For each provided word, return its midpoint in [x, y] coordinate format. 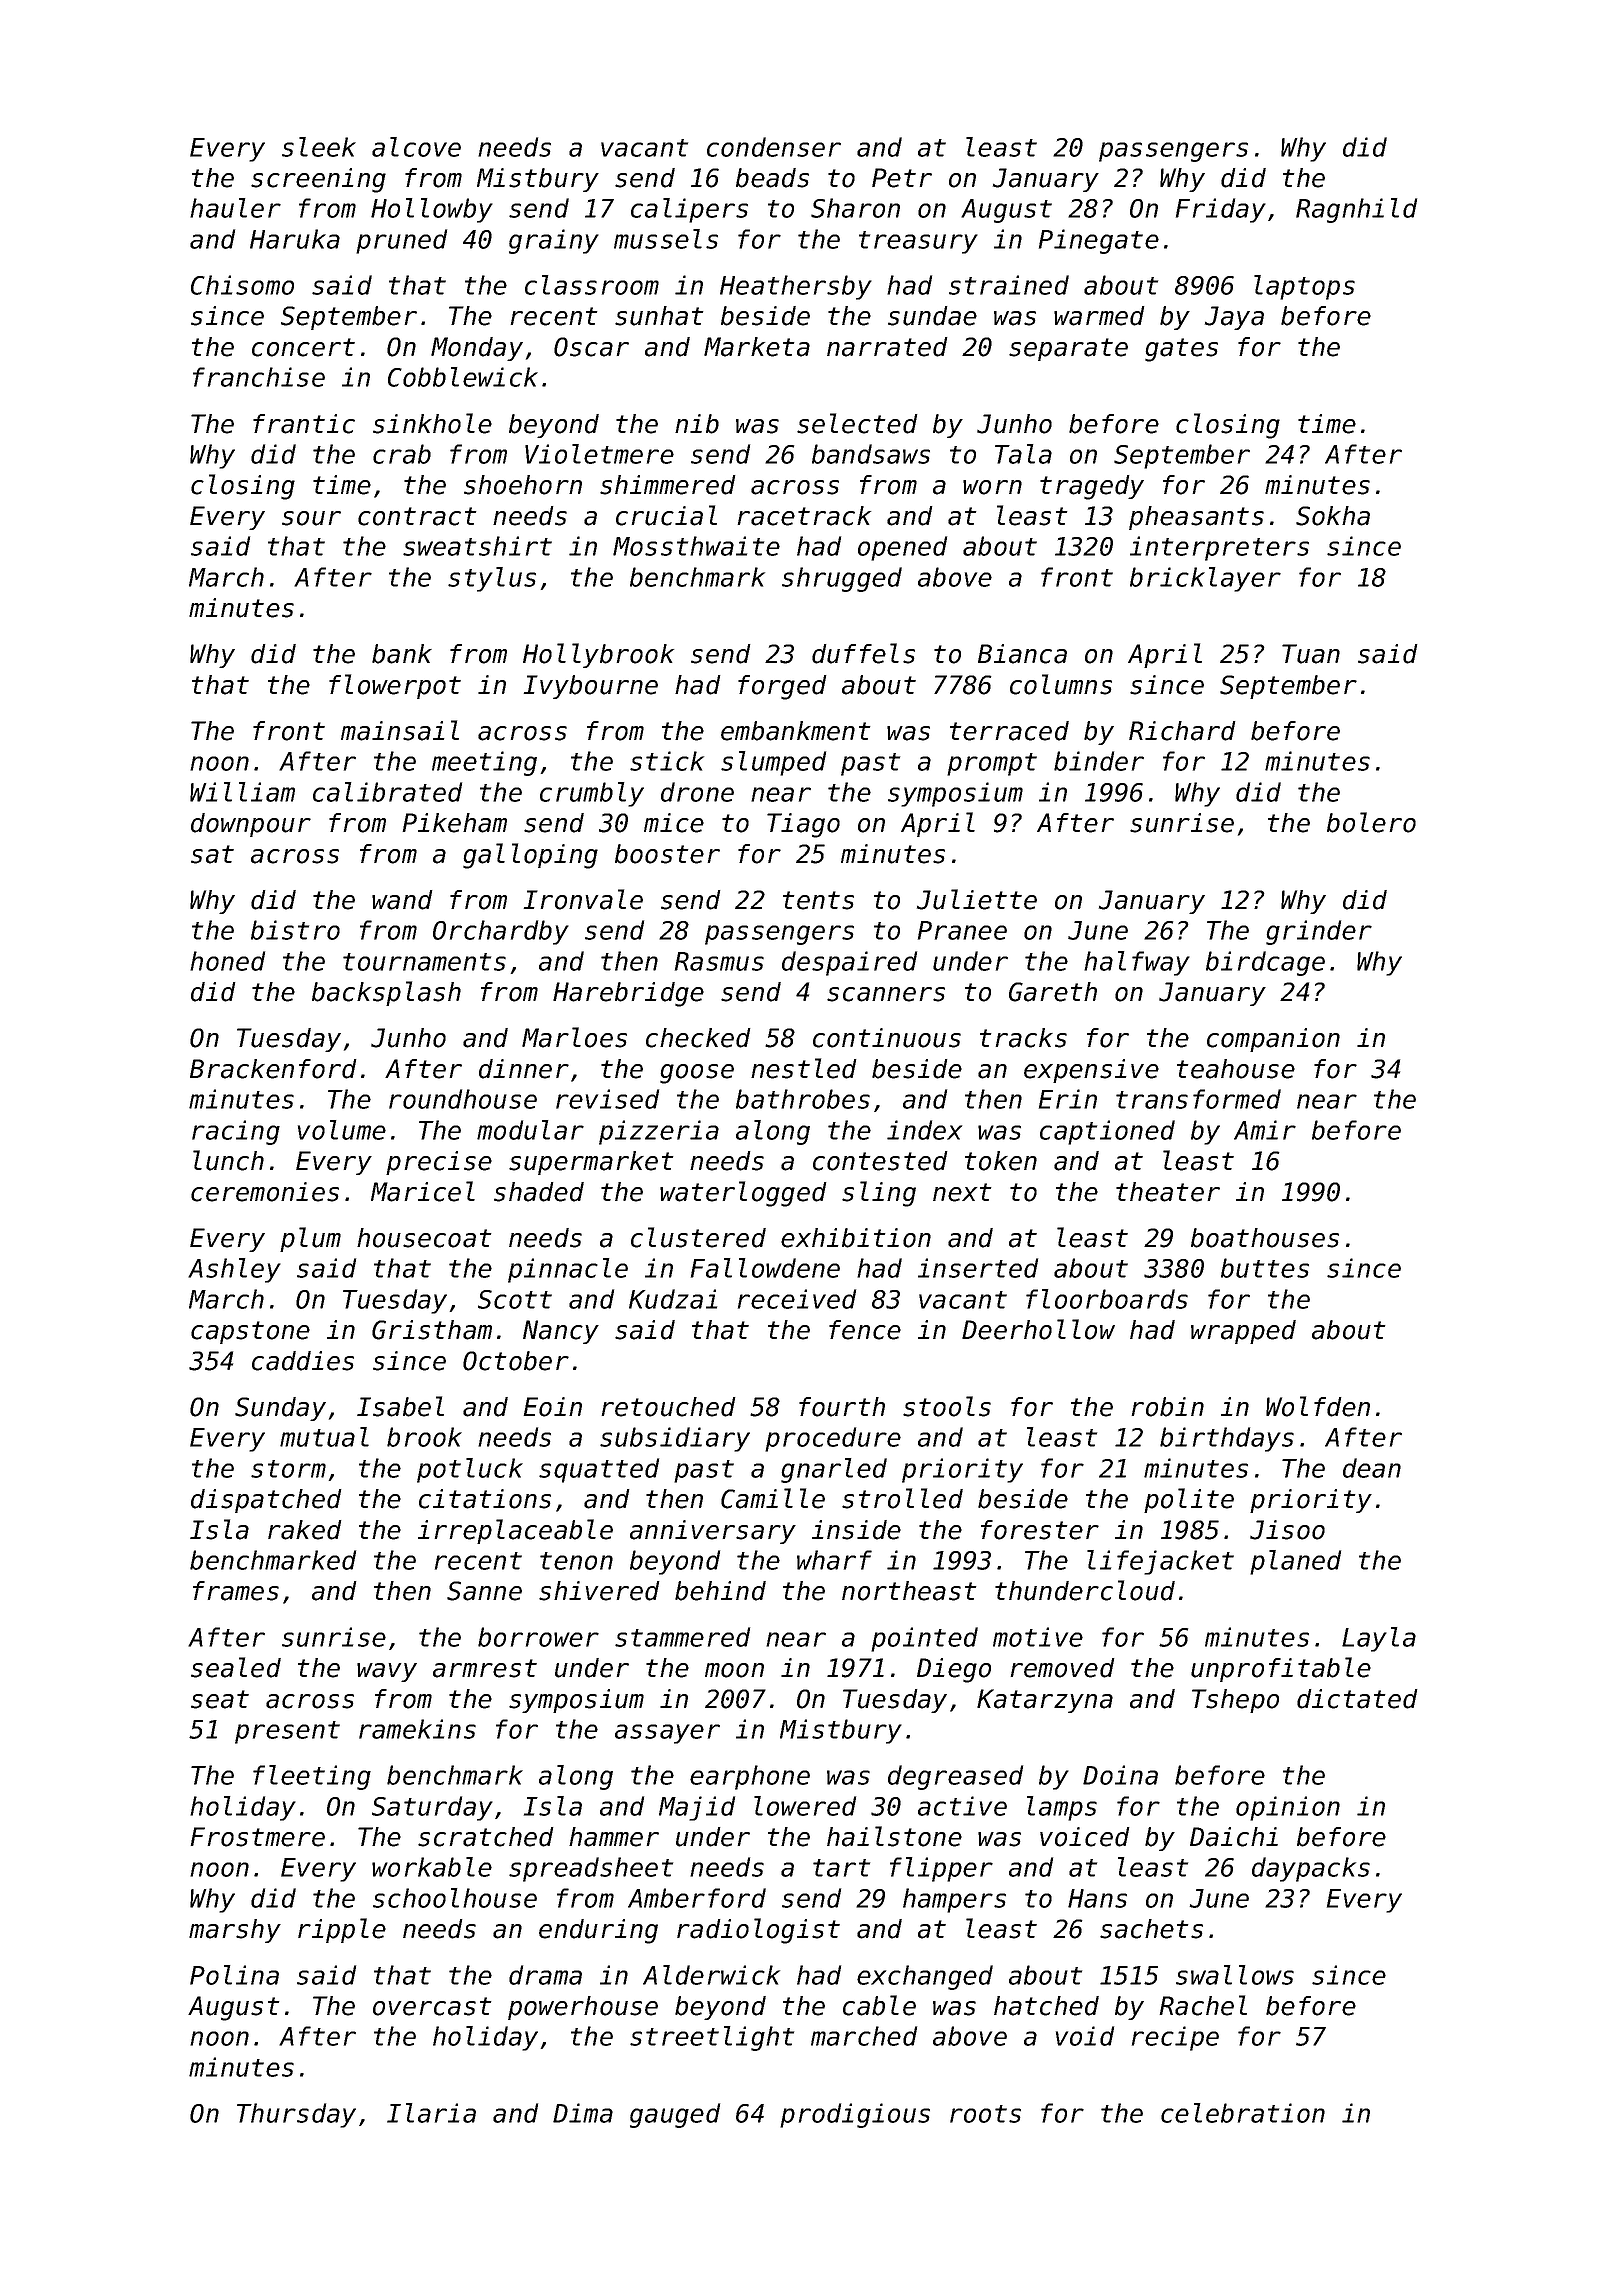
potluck [470, 1470]
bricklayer [1205, 579]
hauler [235, 208]
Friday [1221, 210]
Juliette [977, 899]
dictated [1357, 1699]
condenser [774, 147]
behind [720, 1591]
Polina [234, 1975]
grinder [1319, 932]
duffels [863, 653]
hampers [954, 1900]
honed [227, 961]
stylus [492, 579]
